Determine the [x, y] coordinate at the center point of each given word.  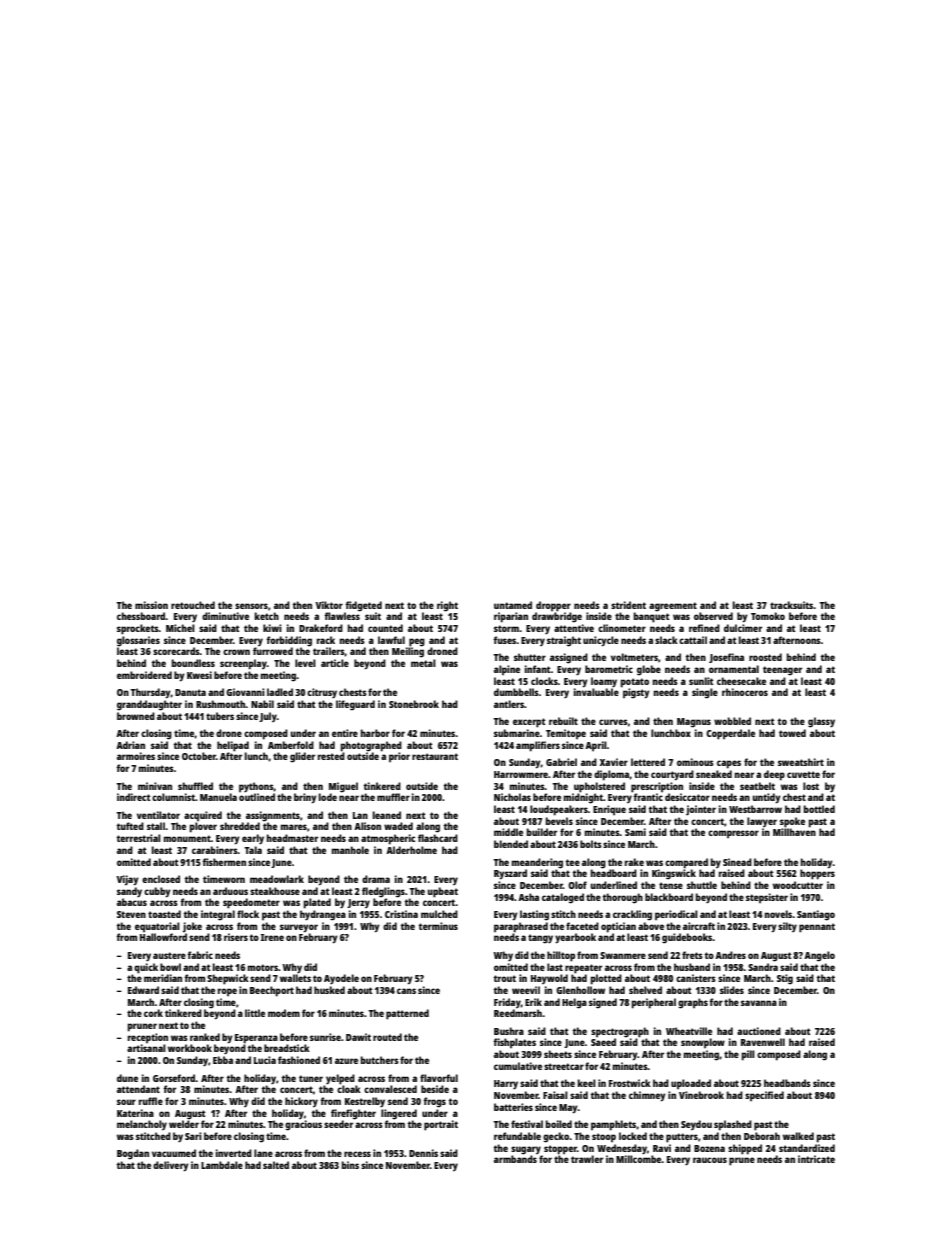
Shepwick [228, 979]
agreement [673, 607]
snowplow [703, 1043]
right [447, 606]
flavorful [439, 1078]
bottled [819, 809]
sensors [251, 606]
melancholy [142, 1125]
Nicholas [512, 797]
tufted [130, 826]
